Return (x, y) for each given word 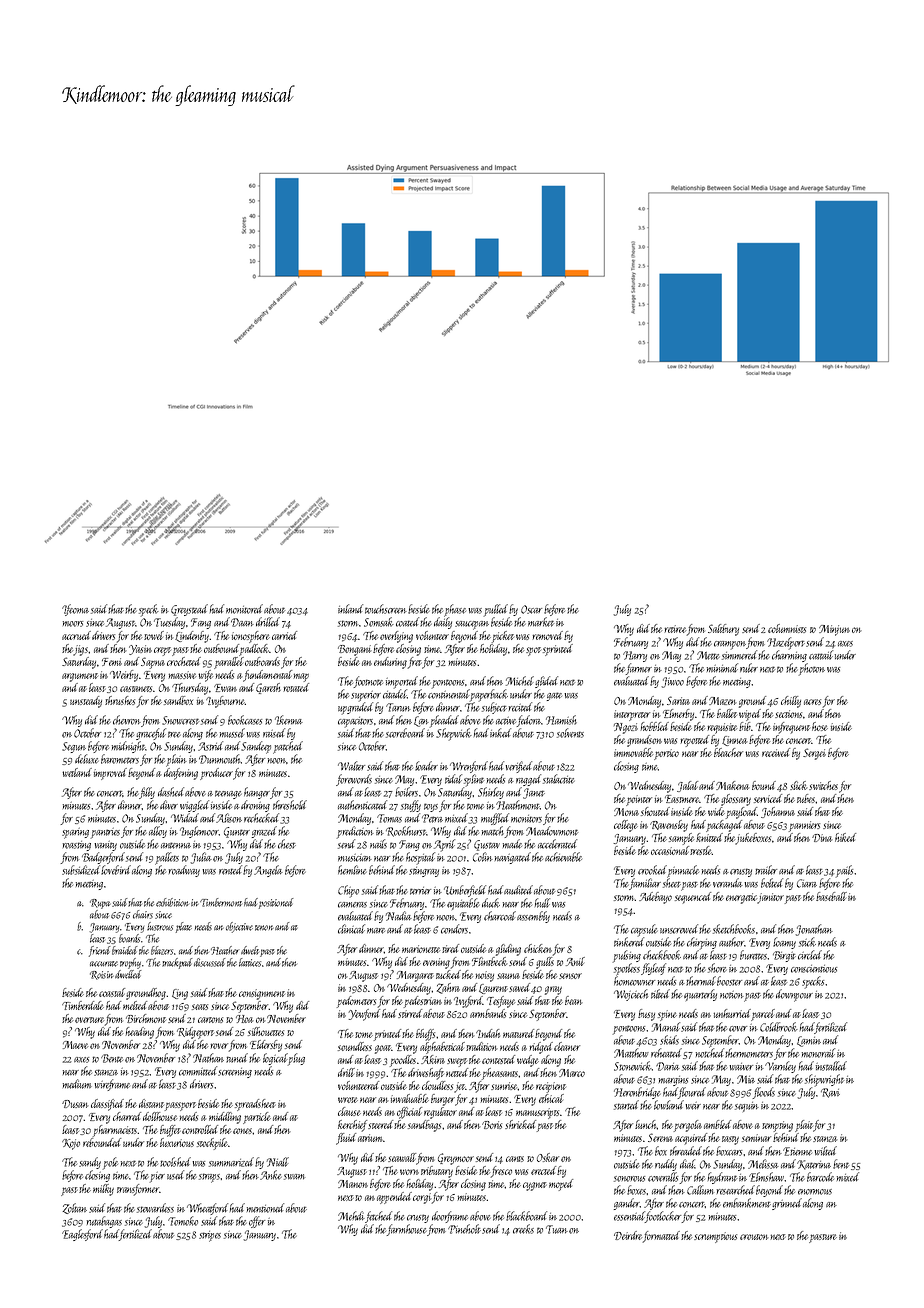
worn (409, 1172)
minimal (722, 668)
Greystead (189, 610)
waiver (741, 1067)
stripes (210, 1236)
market (541, 622)
